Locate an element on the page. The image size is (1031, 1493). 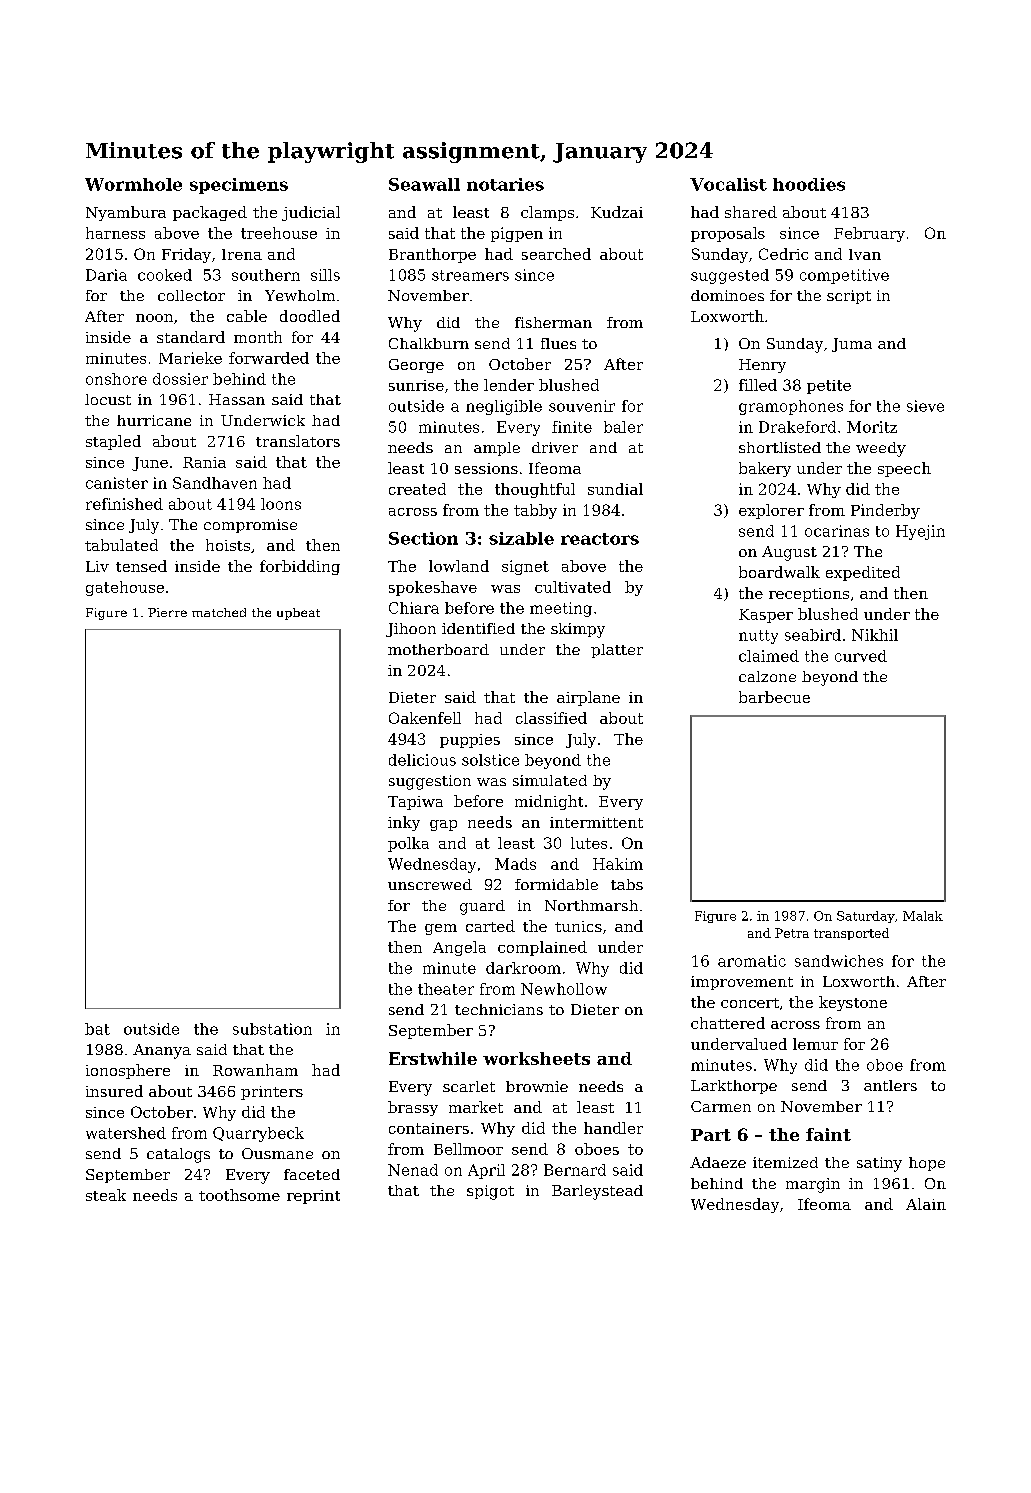
Hakim is located at coordinates (618, 864).
